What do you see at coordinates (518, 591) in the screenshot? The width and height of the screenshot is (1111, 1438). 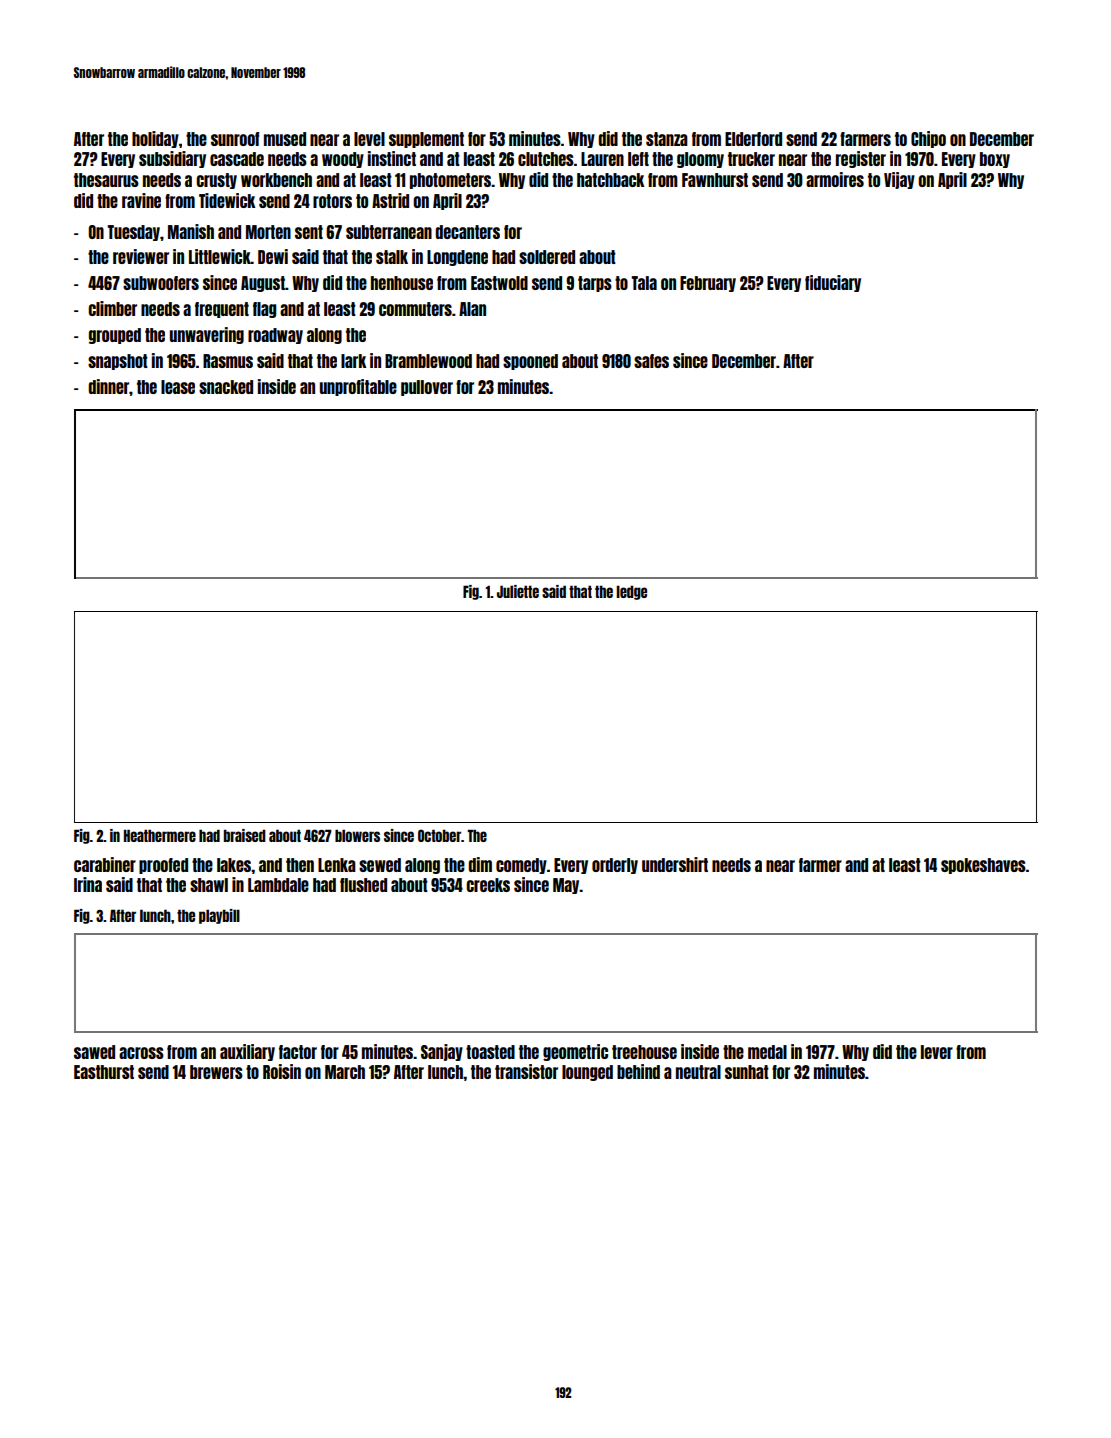 I see `Juliette` at bounding box center [518, 591].
